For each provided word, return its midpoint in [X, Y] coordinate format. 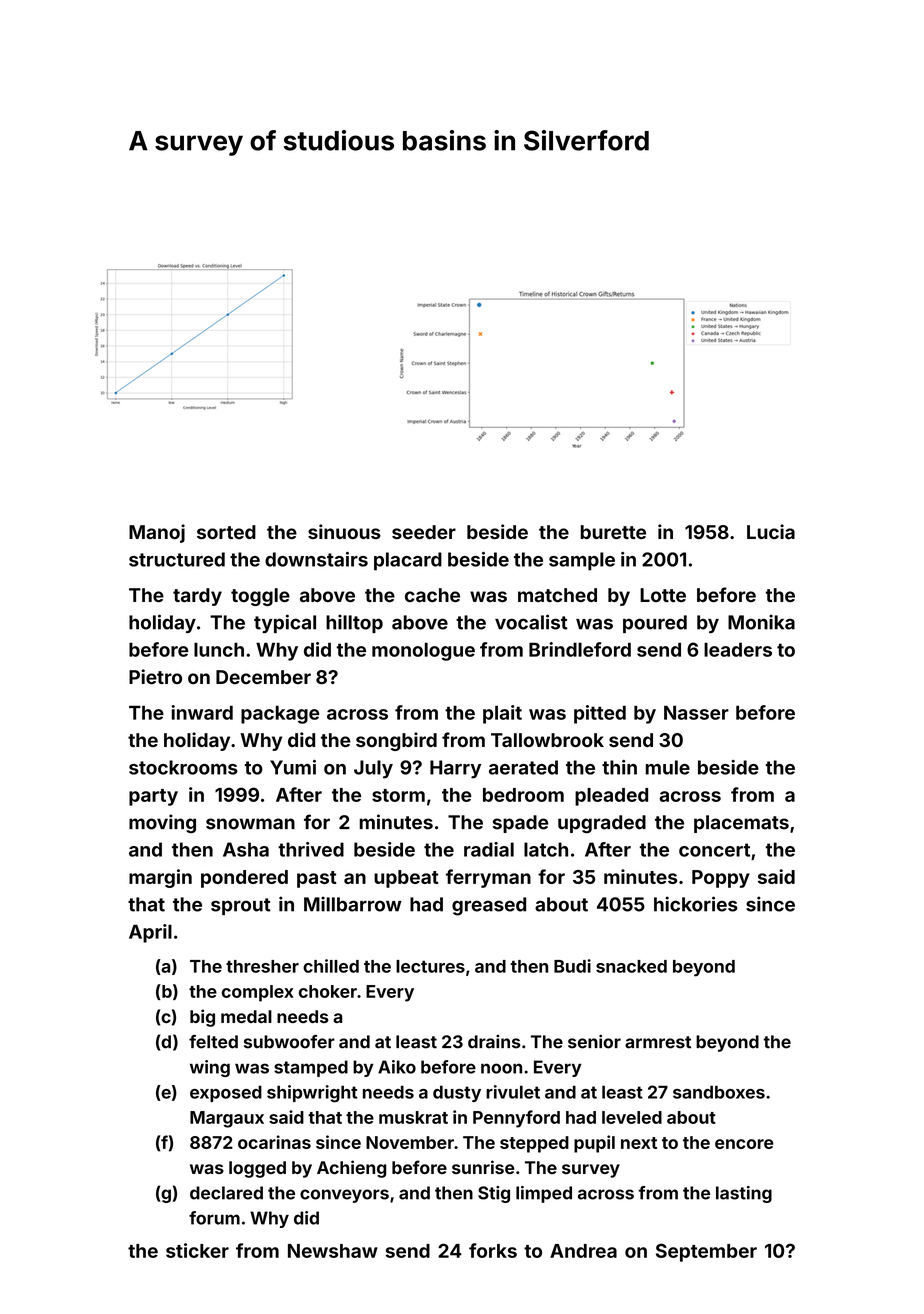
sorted [226, 532]
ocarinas [274, 1142]
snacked [631, 966]
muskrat [413, 1117]
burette [613, 532]
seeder [424, 532]
